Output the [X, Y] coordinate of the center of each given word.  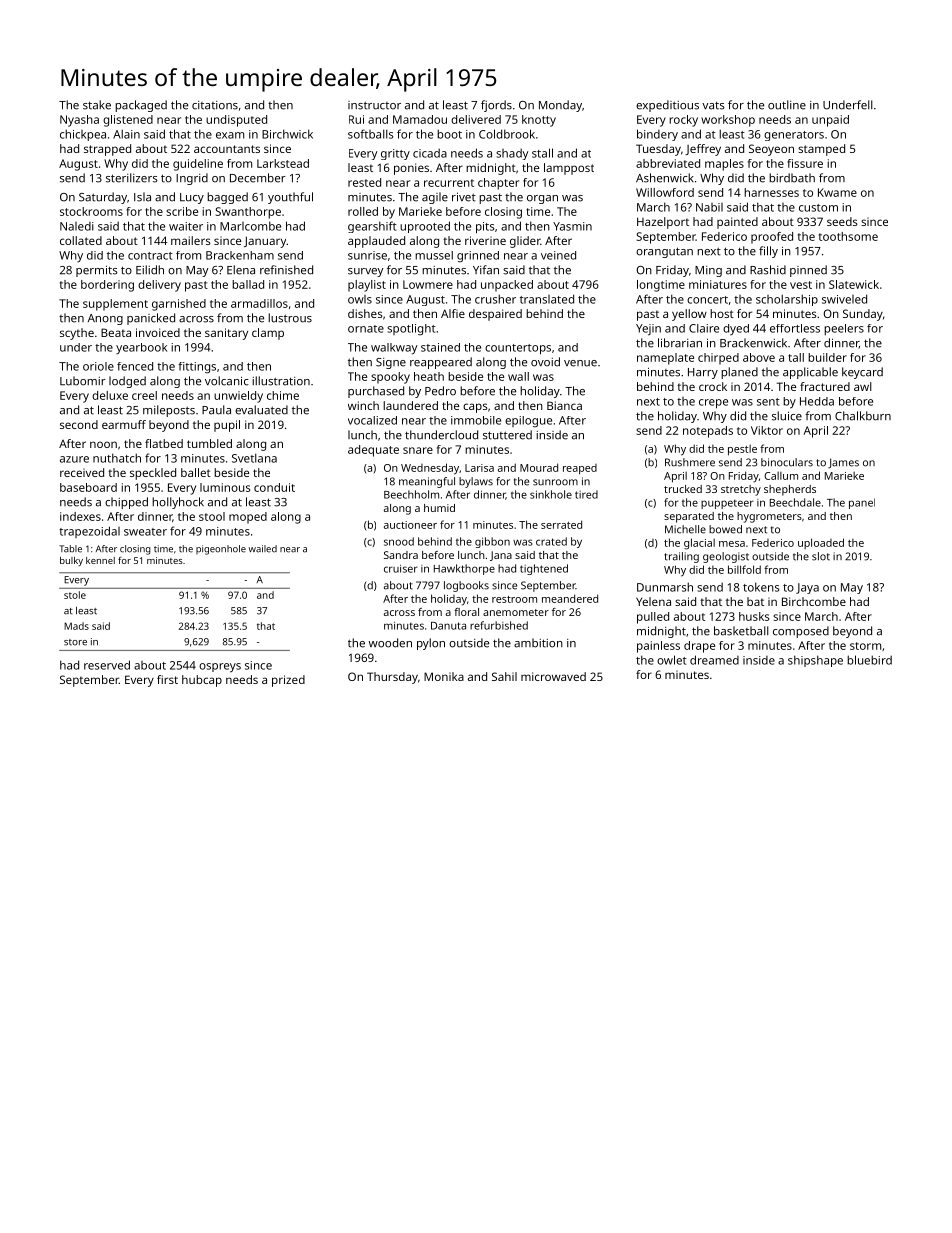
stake [97, 105]
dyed [736, 329]
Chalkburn [863, 416]
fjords [496, 106]
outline [787, 105]
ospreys [220, 668]
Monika [444, 676]
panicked [151, 319]
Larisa [479, 468]
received [82, 472]
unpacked [507, 286]
